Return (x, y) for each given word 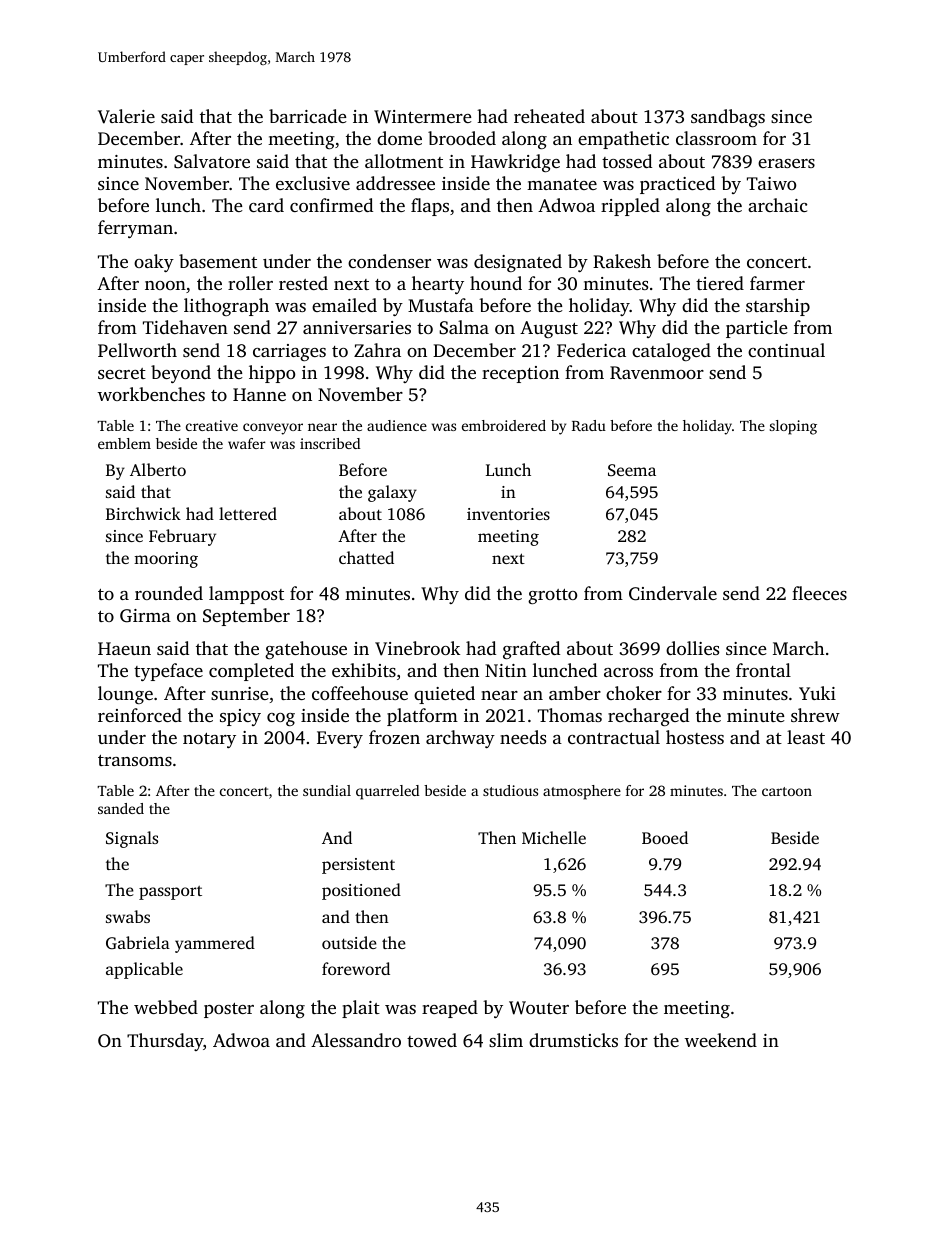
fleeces (819, 593)
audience (397, 425)
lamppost (246, 595)
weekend (721, 1040)
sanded (121, 808)
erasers (786, 163)
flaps (430, 207)
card (266, 205)
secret (122, 373)
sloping (793, 427)
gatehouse (306, 650)
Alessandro (356, 1040)
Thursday (165, 1042)
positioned (361, 891)
